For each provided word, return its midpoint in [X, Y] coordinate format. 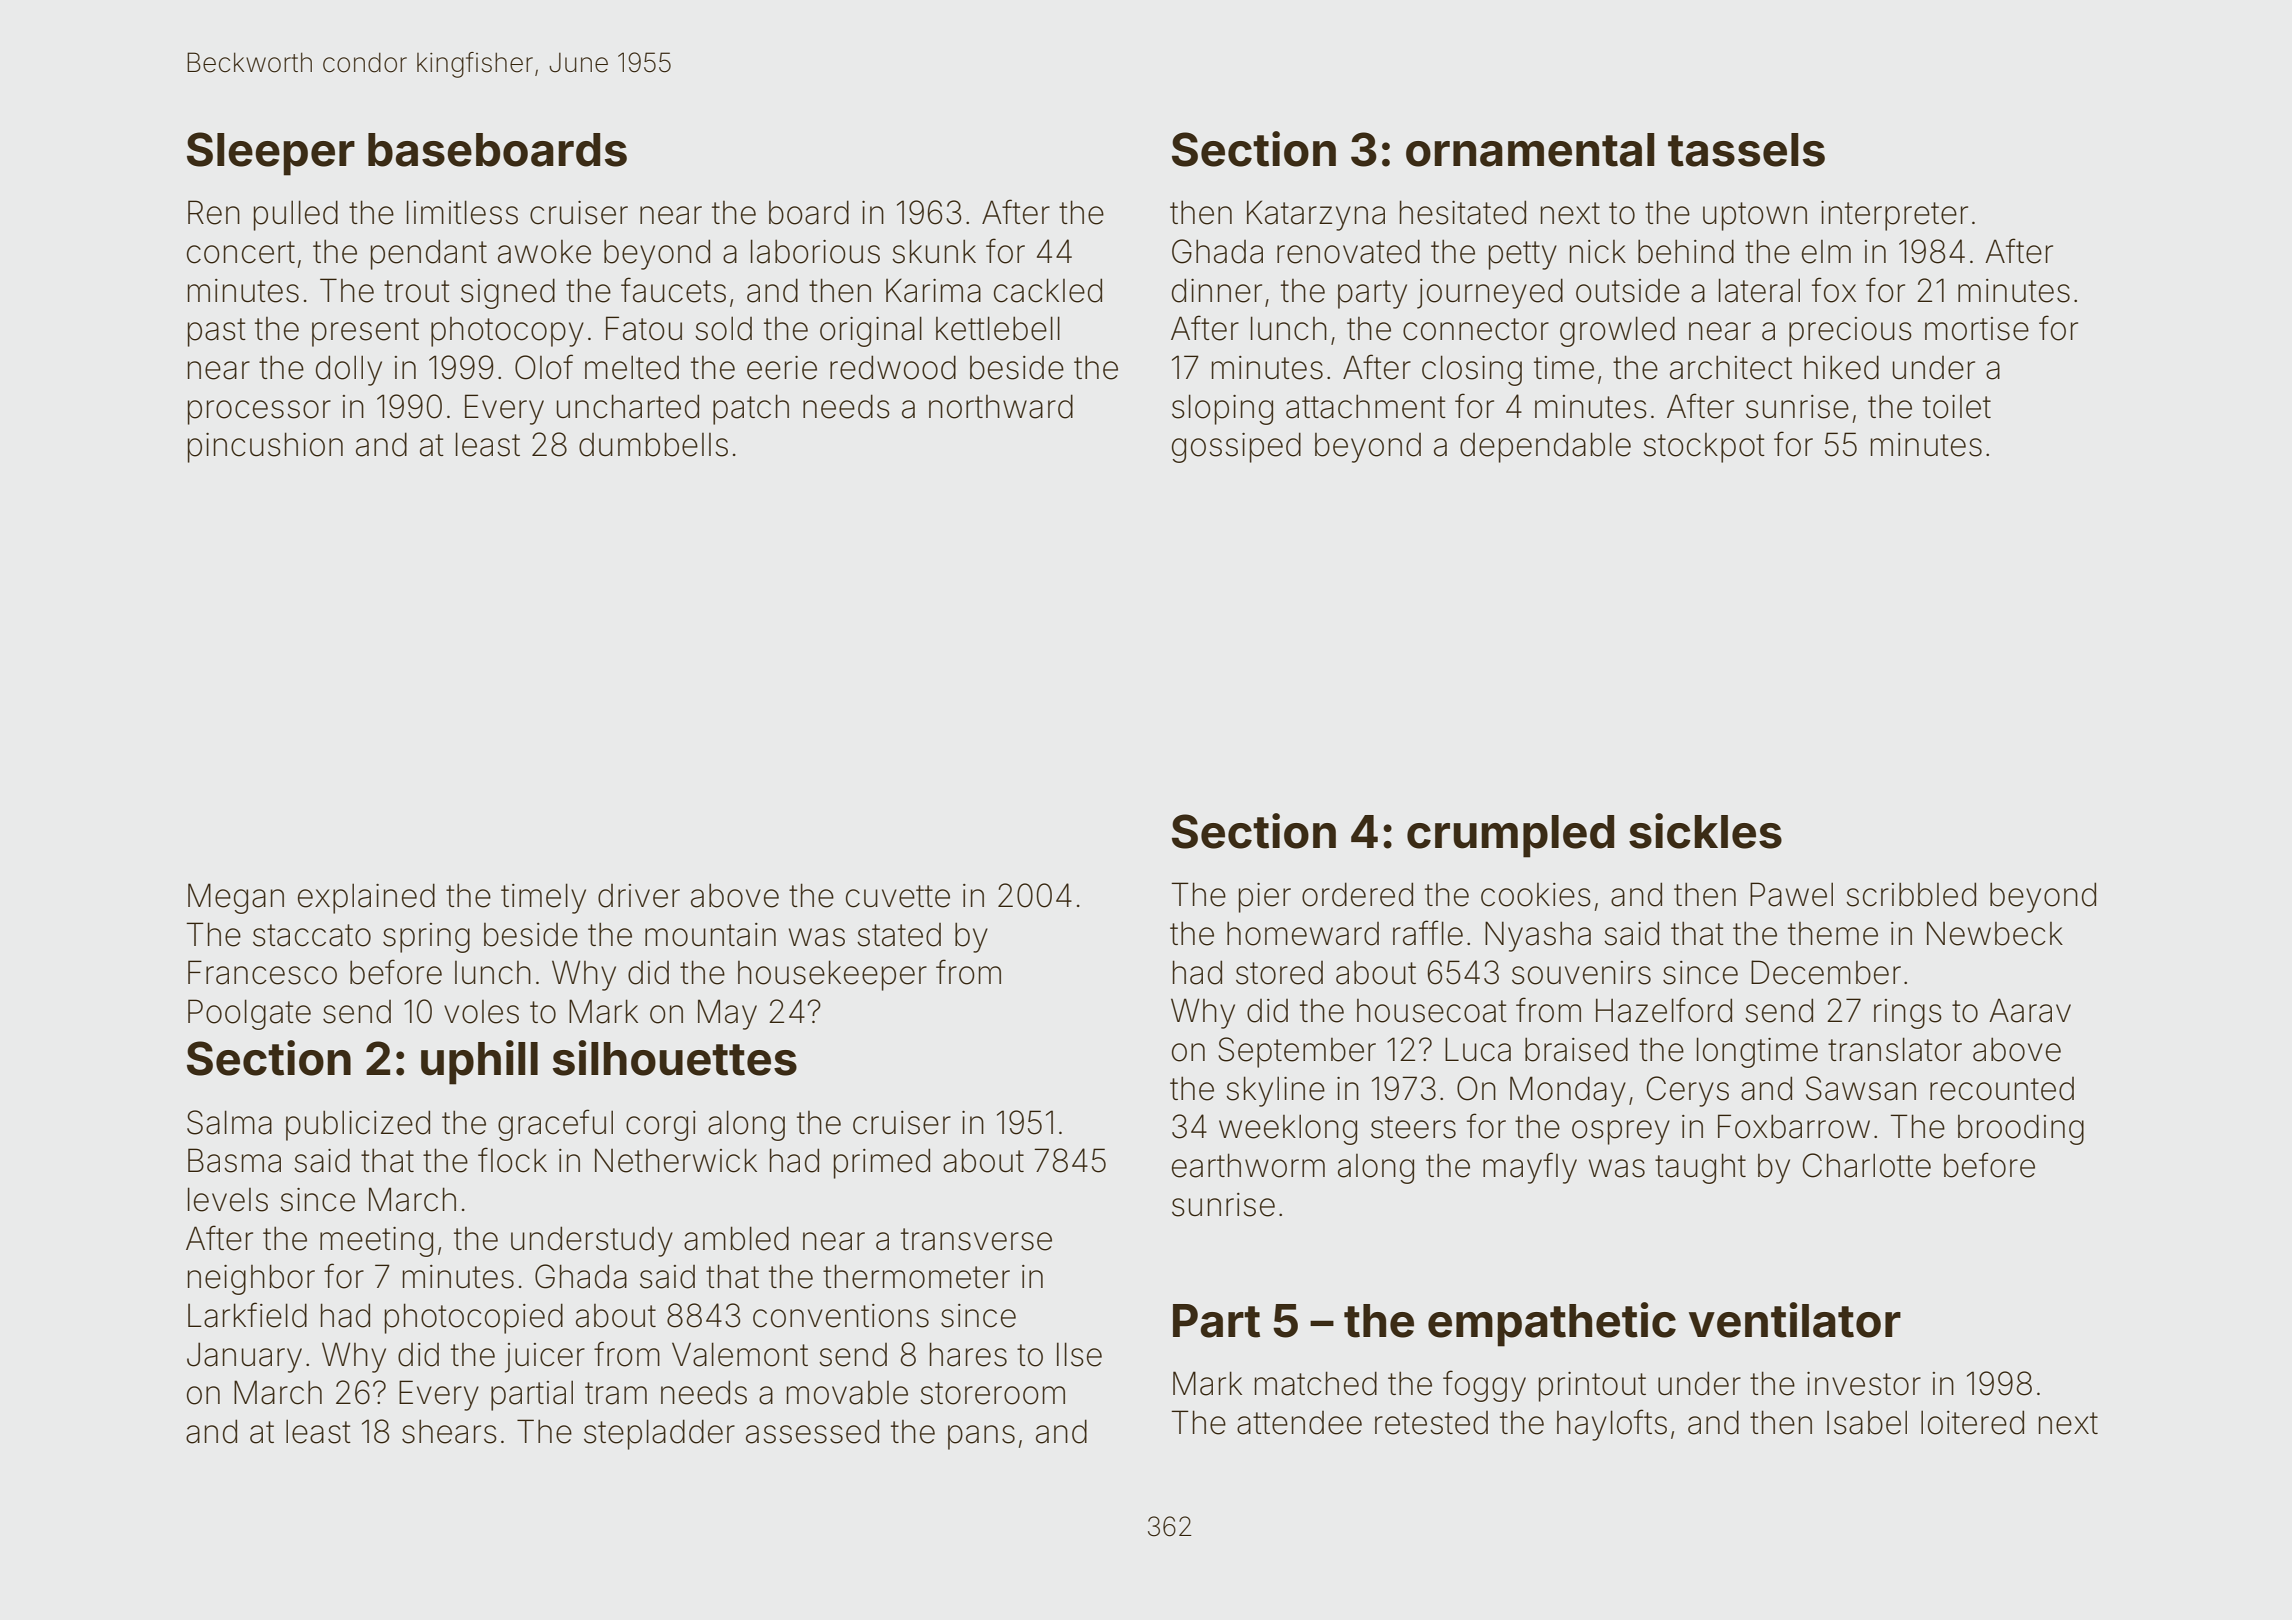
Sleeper [271, 154]
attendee [1299, 1423]
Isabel [1867, 1422]
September [1297, 1052]
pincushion [265, 447]
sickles [1705, 831]
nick [1598, 252]
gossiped [1236, 447]
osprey [1621, 1132]
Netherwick [676, 1160]
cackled [1048, 290]
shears [449, 1431]
